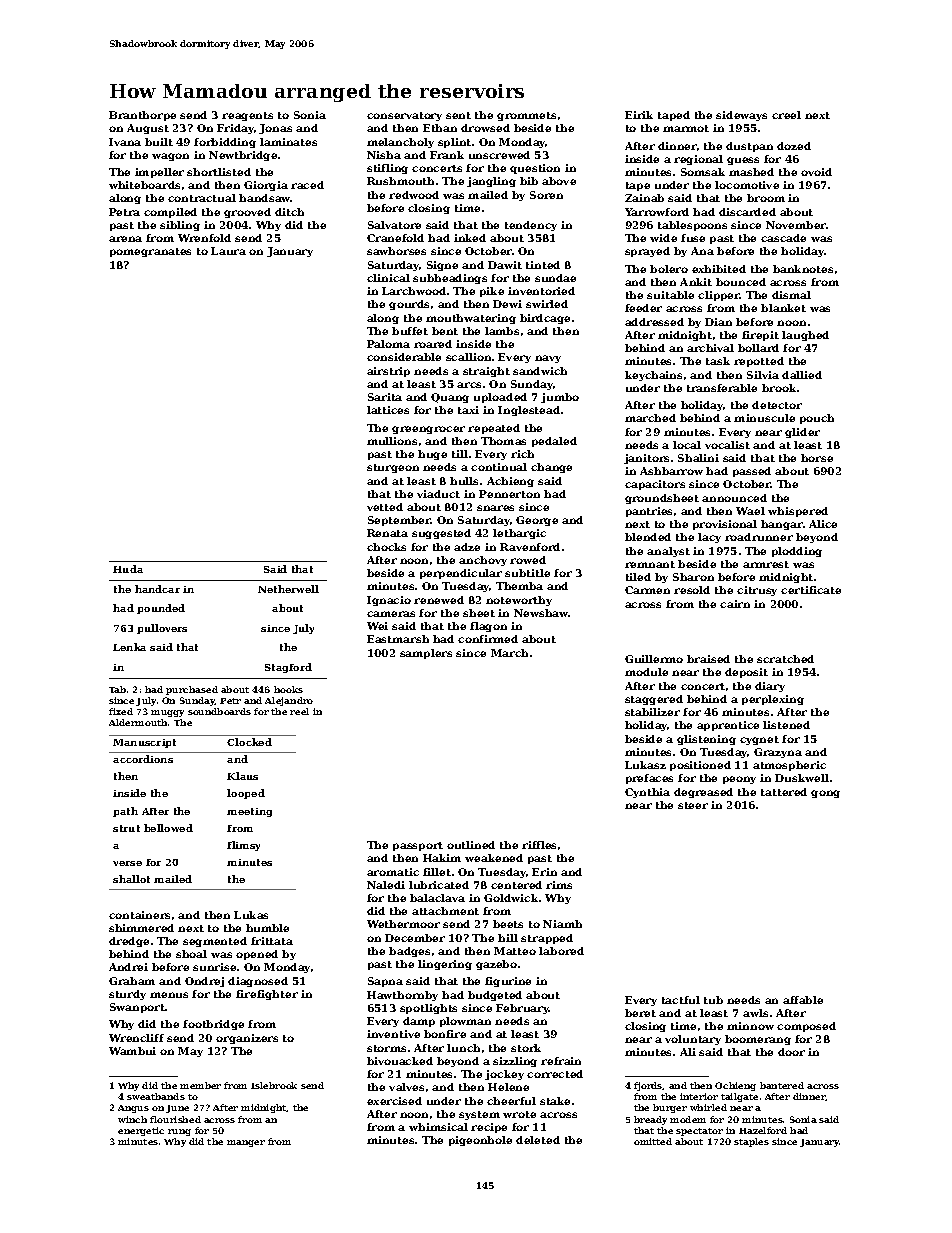  Describe the element at coordinates (150, 252) in the screenshot. I see `pomegranates` at that location.
